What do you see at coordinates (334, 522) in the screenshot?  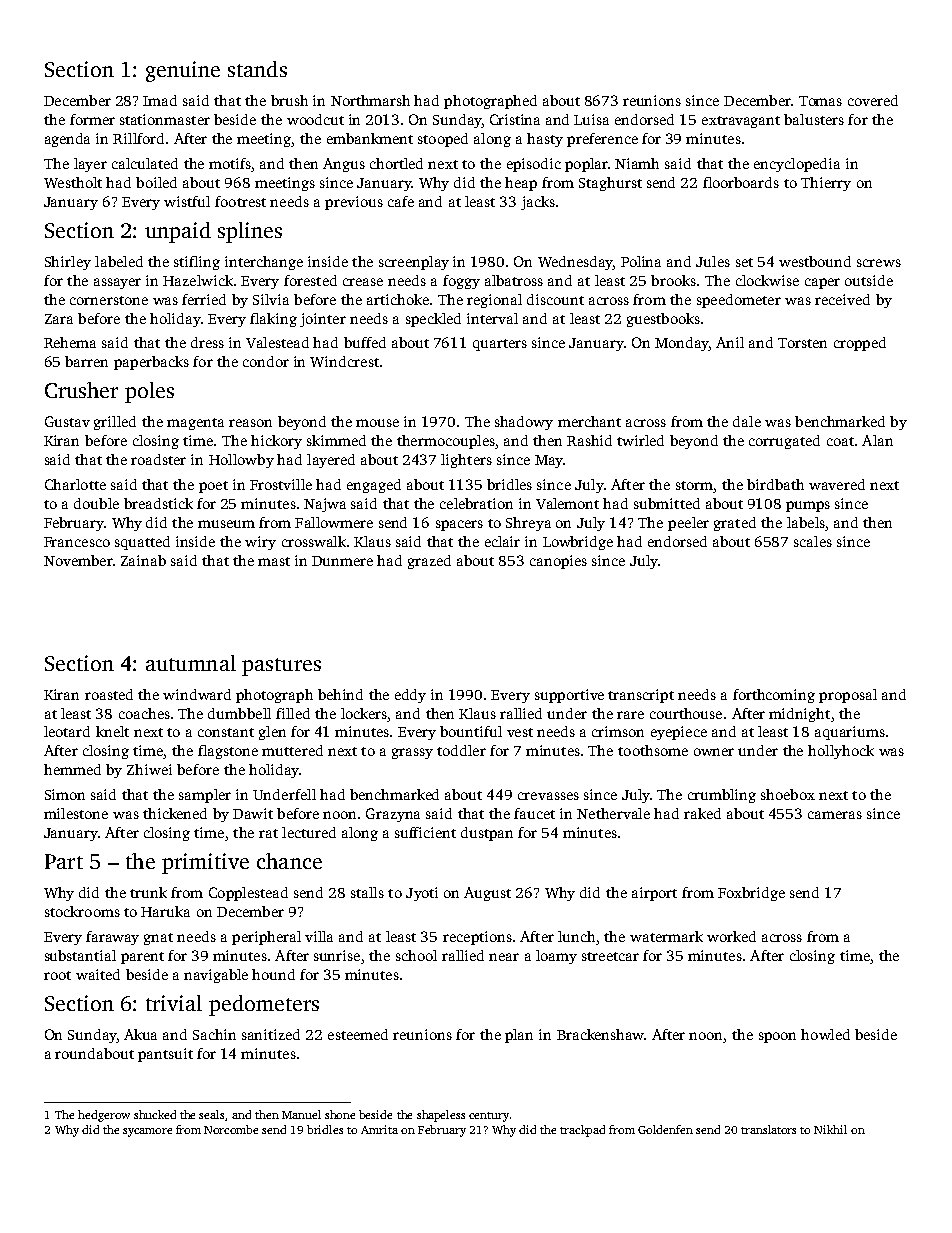 I see `Fallowmere` at bounding box center [334, 522].
